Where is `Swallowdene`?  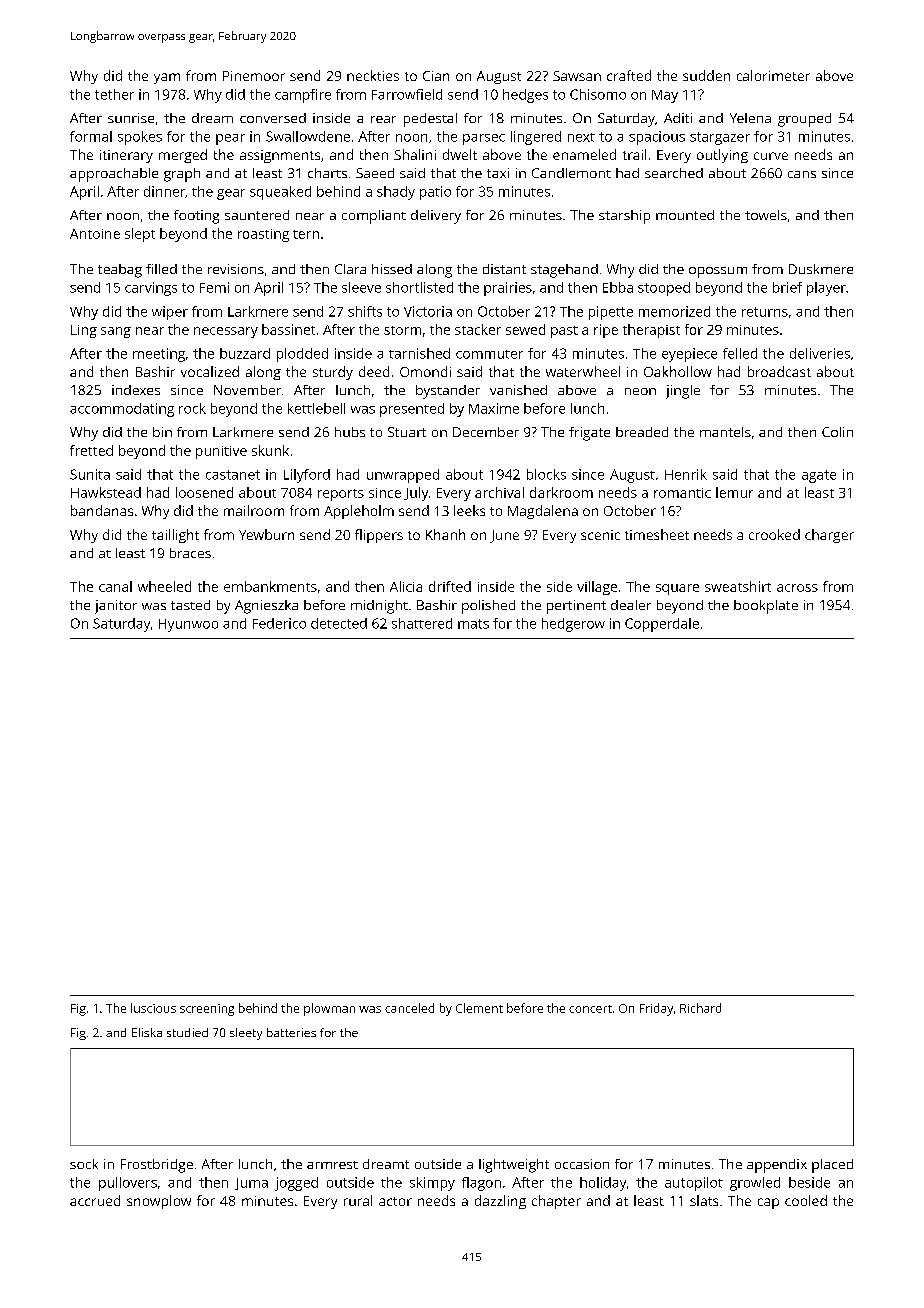
Swallowdene is located at coordinates (308, 136).
